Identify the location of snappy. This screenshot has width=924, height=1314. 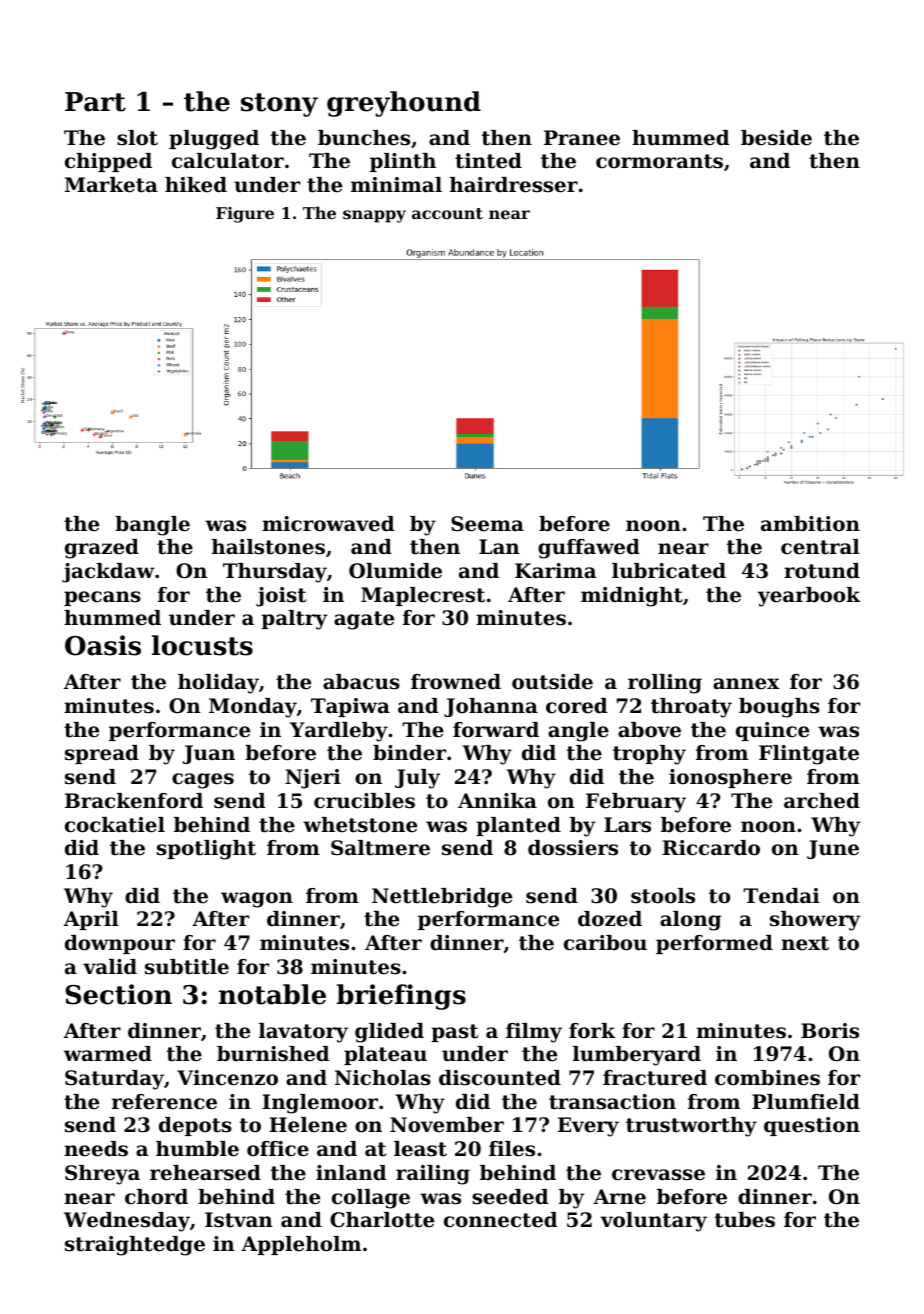
(374, 216).
